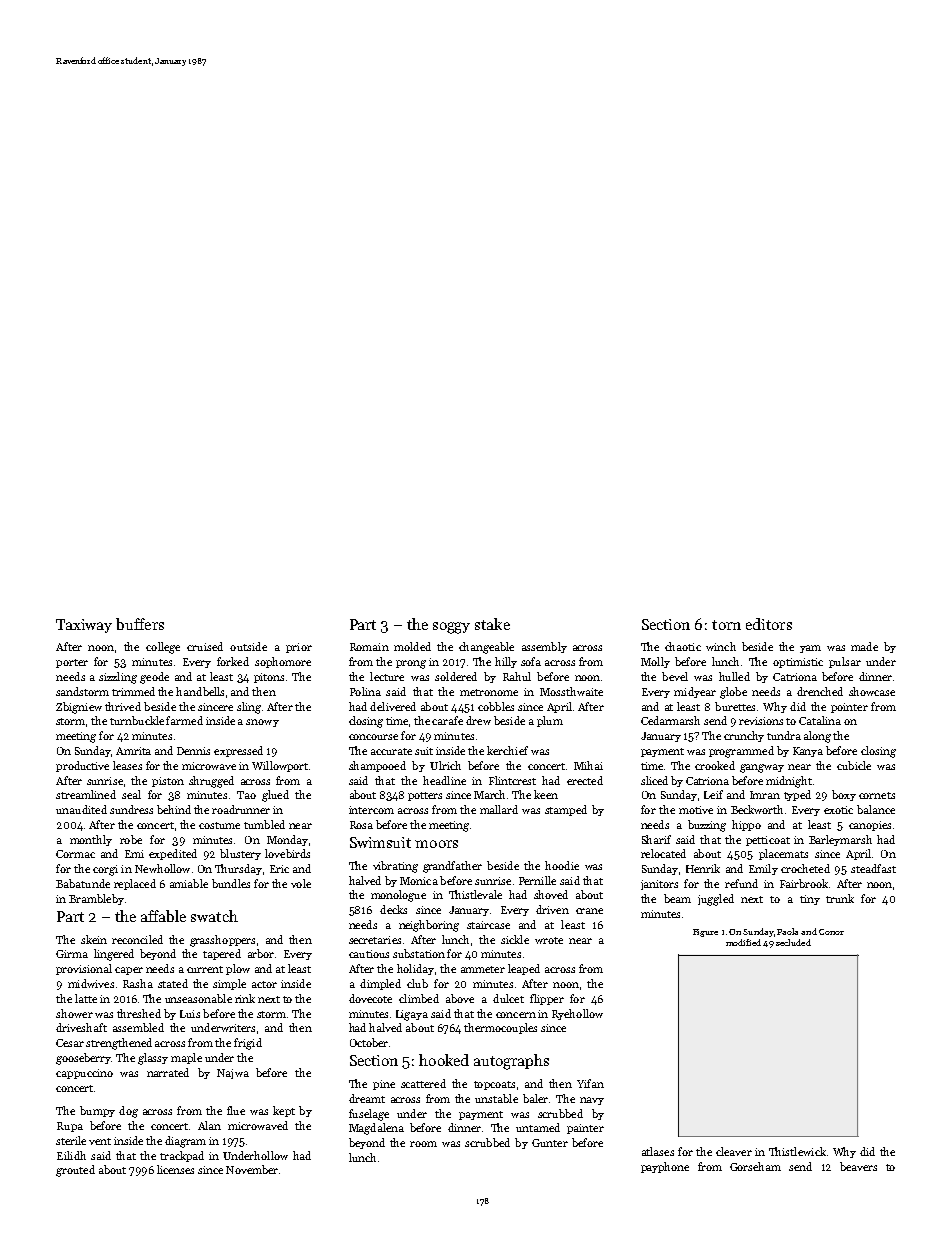 The image size is (952, 1233). I want to click on buffers, so click(140, 624).
